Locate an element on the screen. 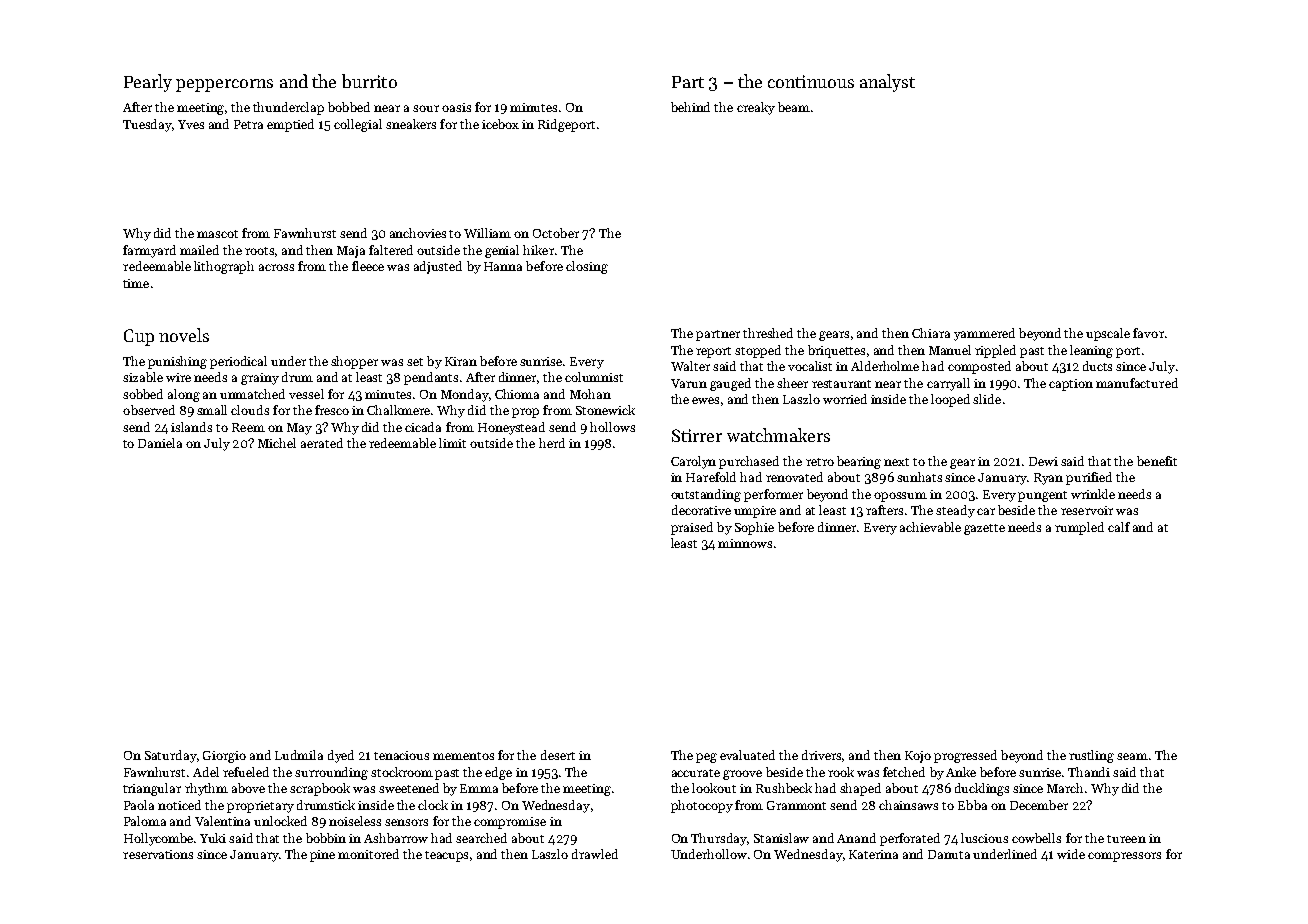 The image size is (1308, 924). Ludmila is located at coordinates (299, 755).
